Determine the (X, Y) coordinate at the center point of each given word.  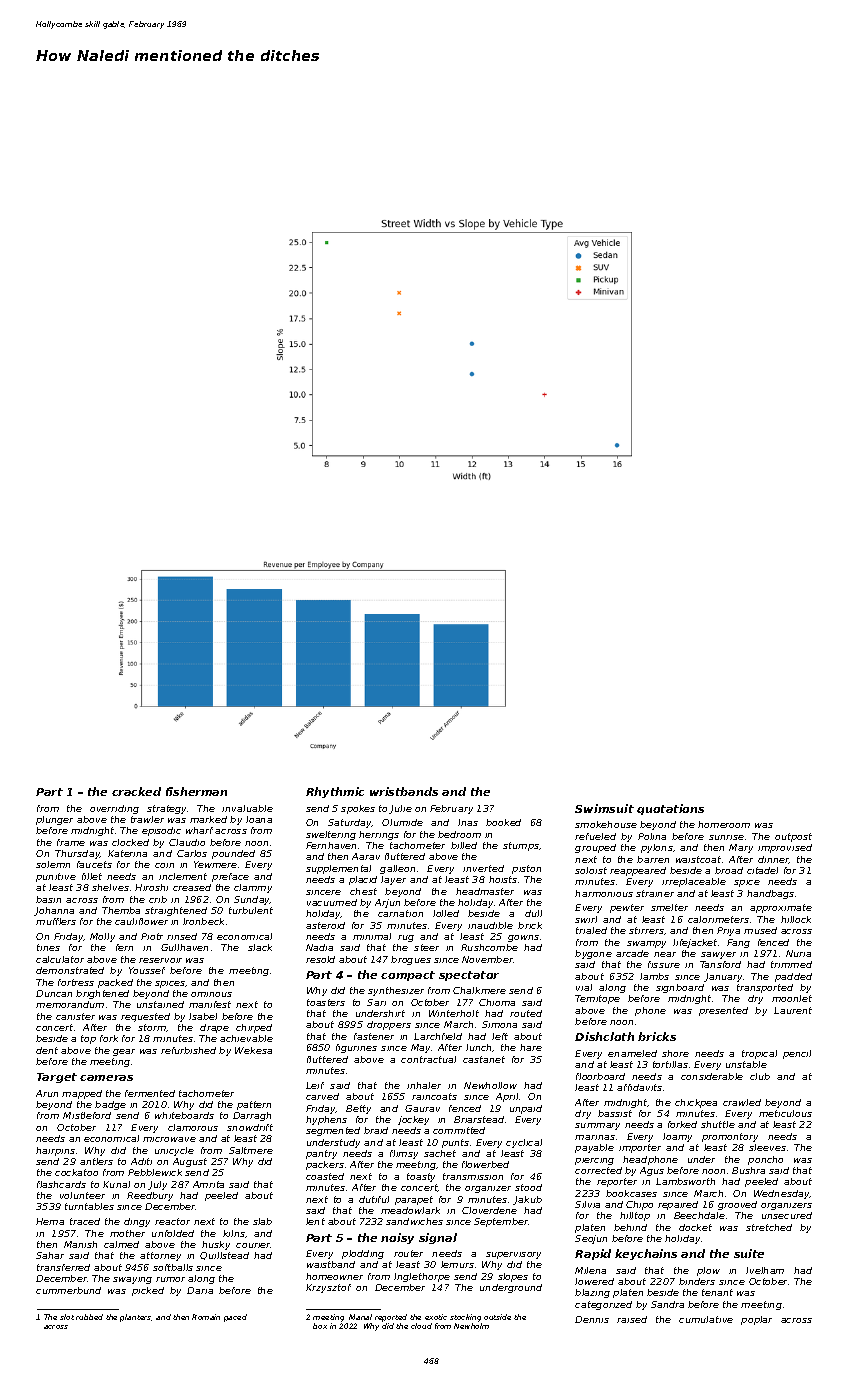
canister (75, 1016)
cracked (136, 791)
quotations (670, 809)
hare (531, 1047)
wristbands (404, 791)
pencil (797, 1054)
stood (528, 1187)
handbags (770, 894)
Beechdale (699, 1215)
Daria (200, 1290)
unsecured (787, 1215)
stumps (521, 846)
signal (438, 1238)
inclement (183, 876)
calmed (121, 1244)
